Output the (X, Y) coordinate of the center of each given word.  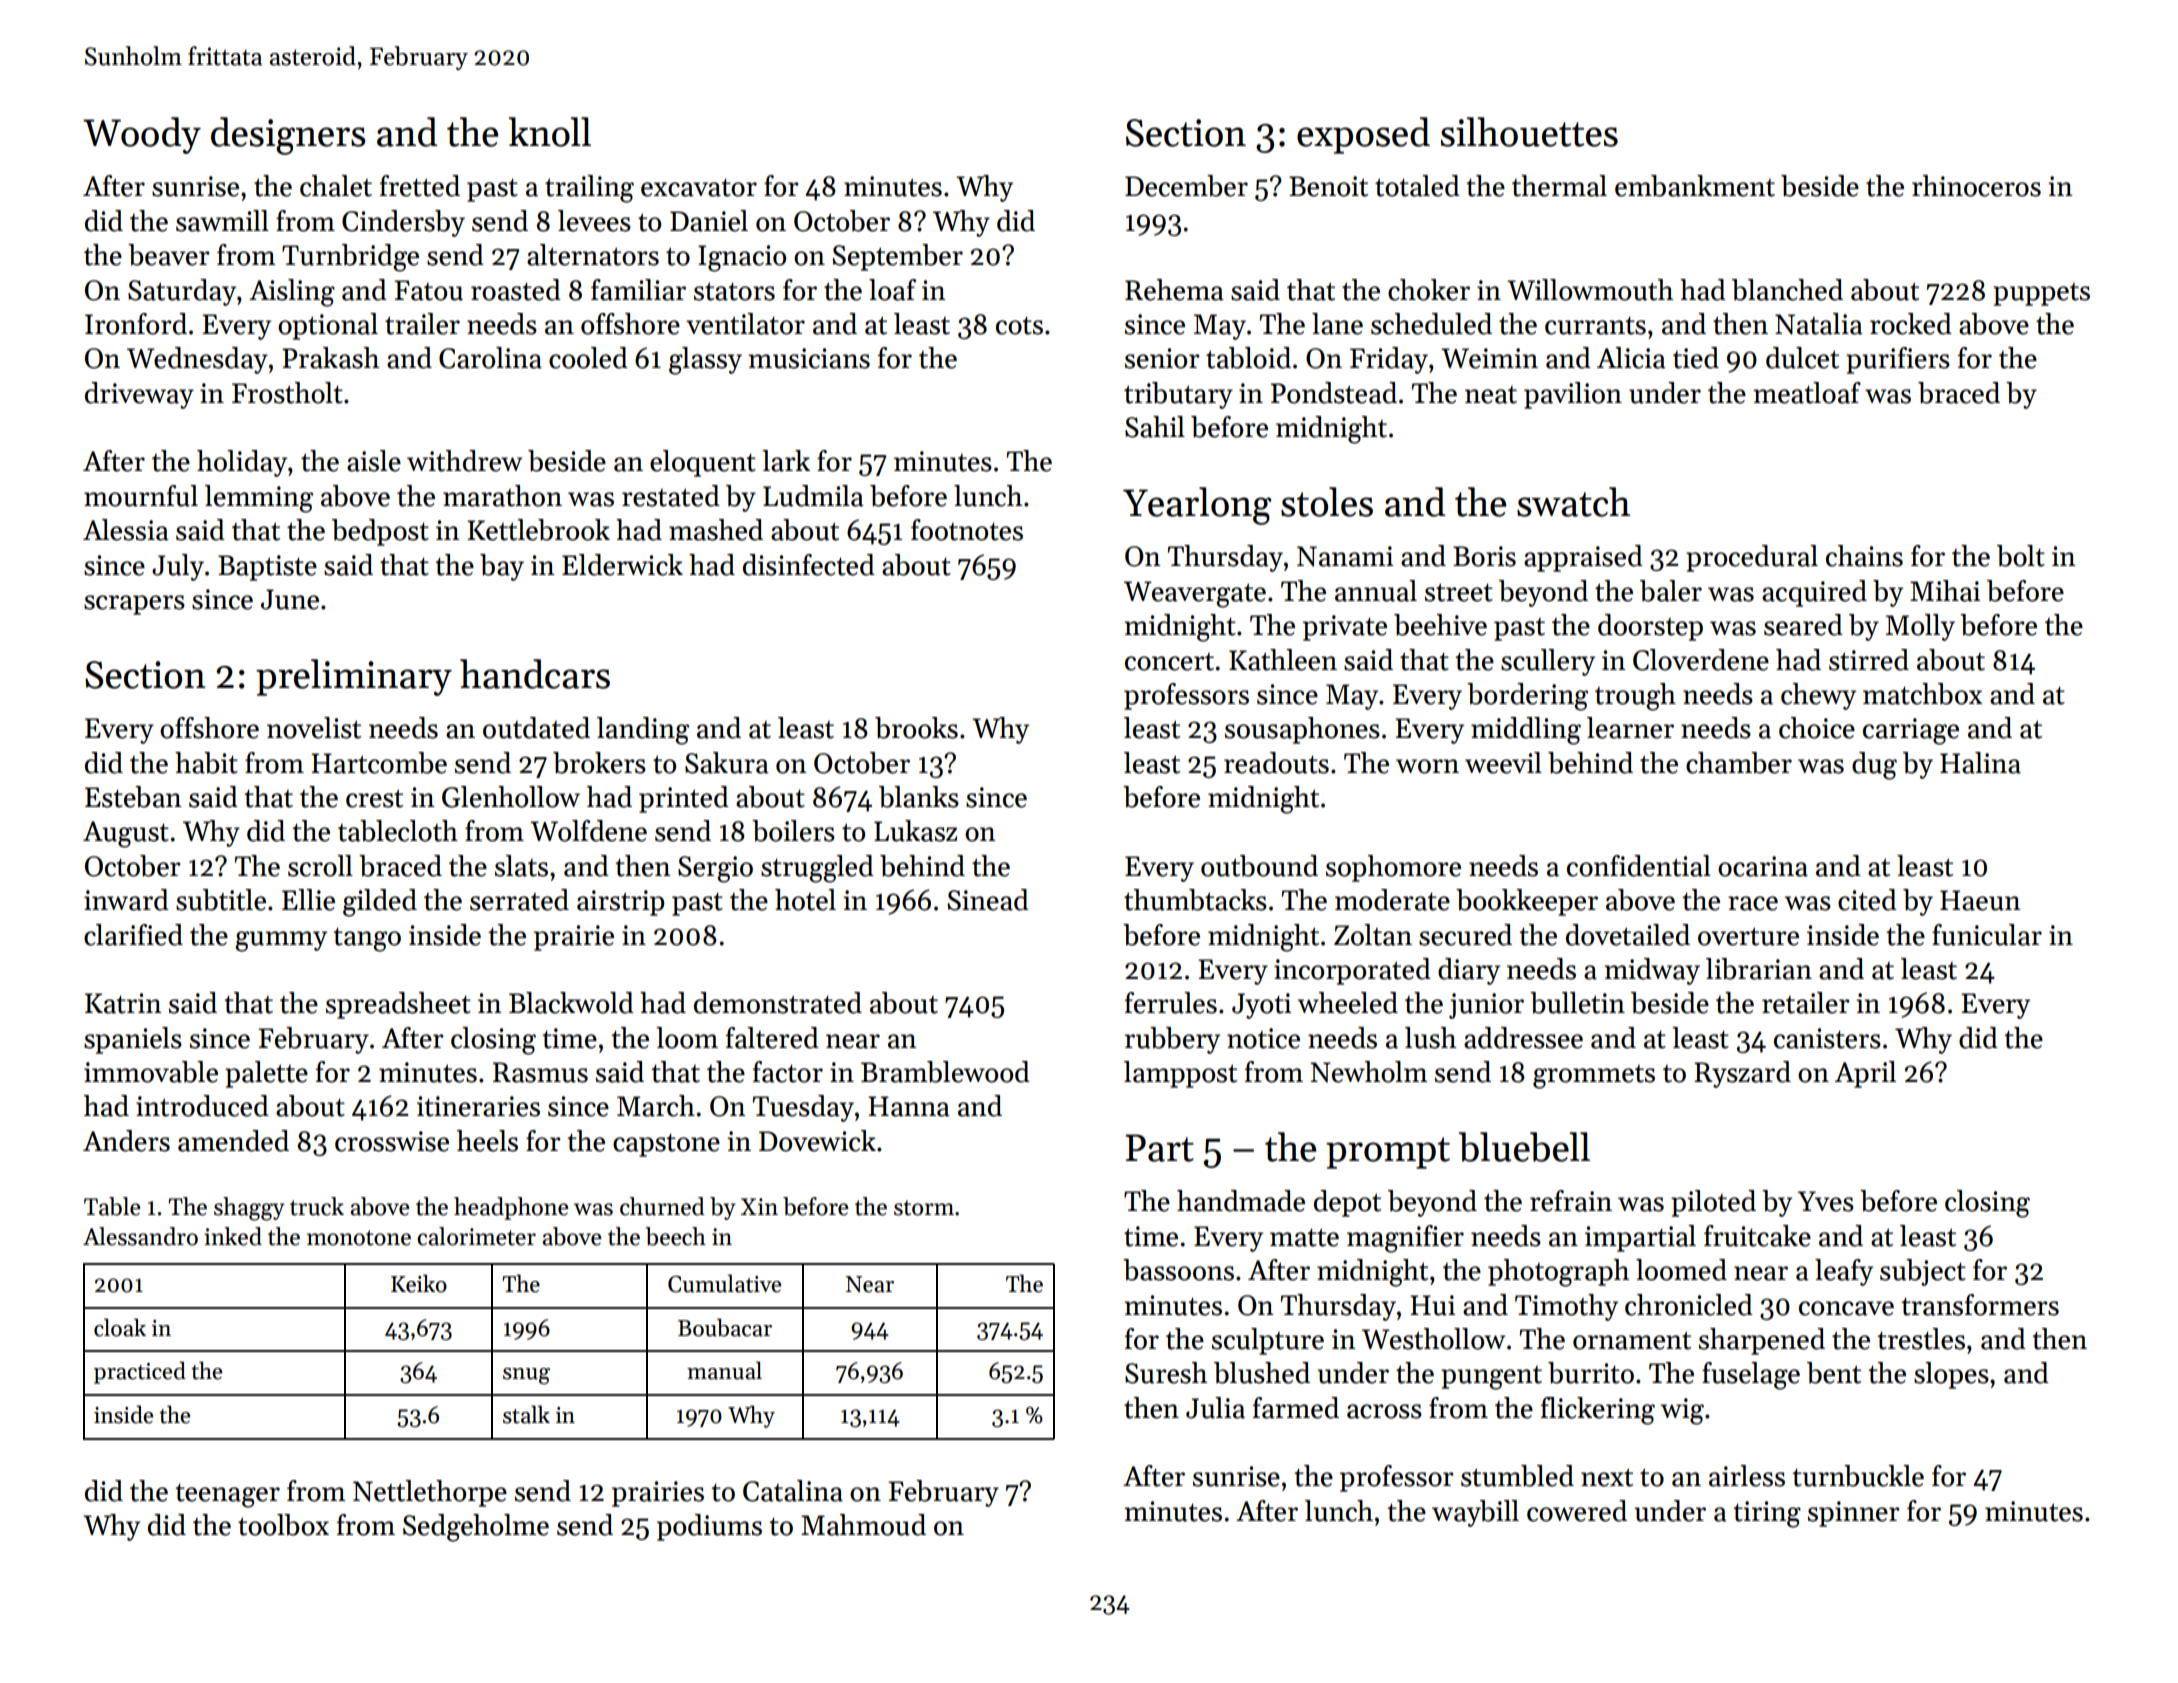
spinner (1854, 1514)
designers (288, 136)
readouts (1276, 763)
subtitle (221, 900)
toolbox (283, 1525)
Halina (1980, 763)
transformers (1980, 1305)
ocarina (1763, 866)
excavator (699, 187)
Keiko (419, 1283)
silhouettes (1529, 132)
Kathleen (1283, 660)
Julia (1215, 1408)
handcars (535, 674)
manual (724, 1370)
